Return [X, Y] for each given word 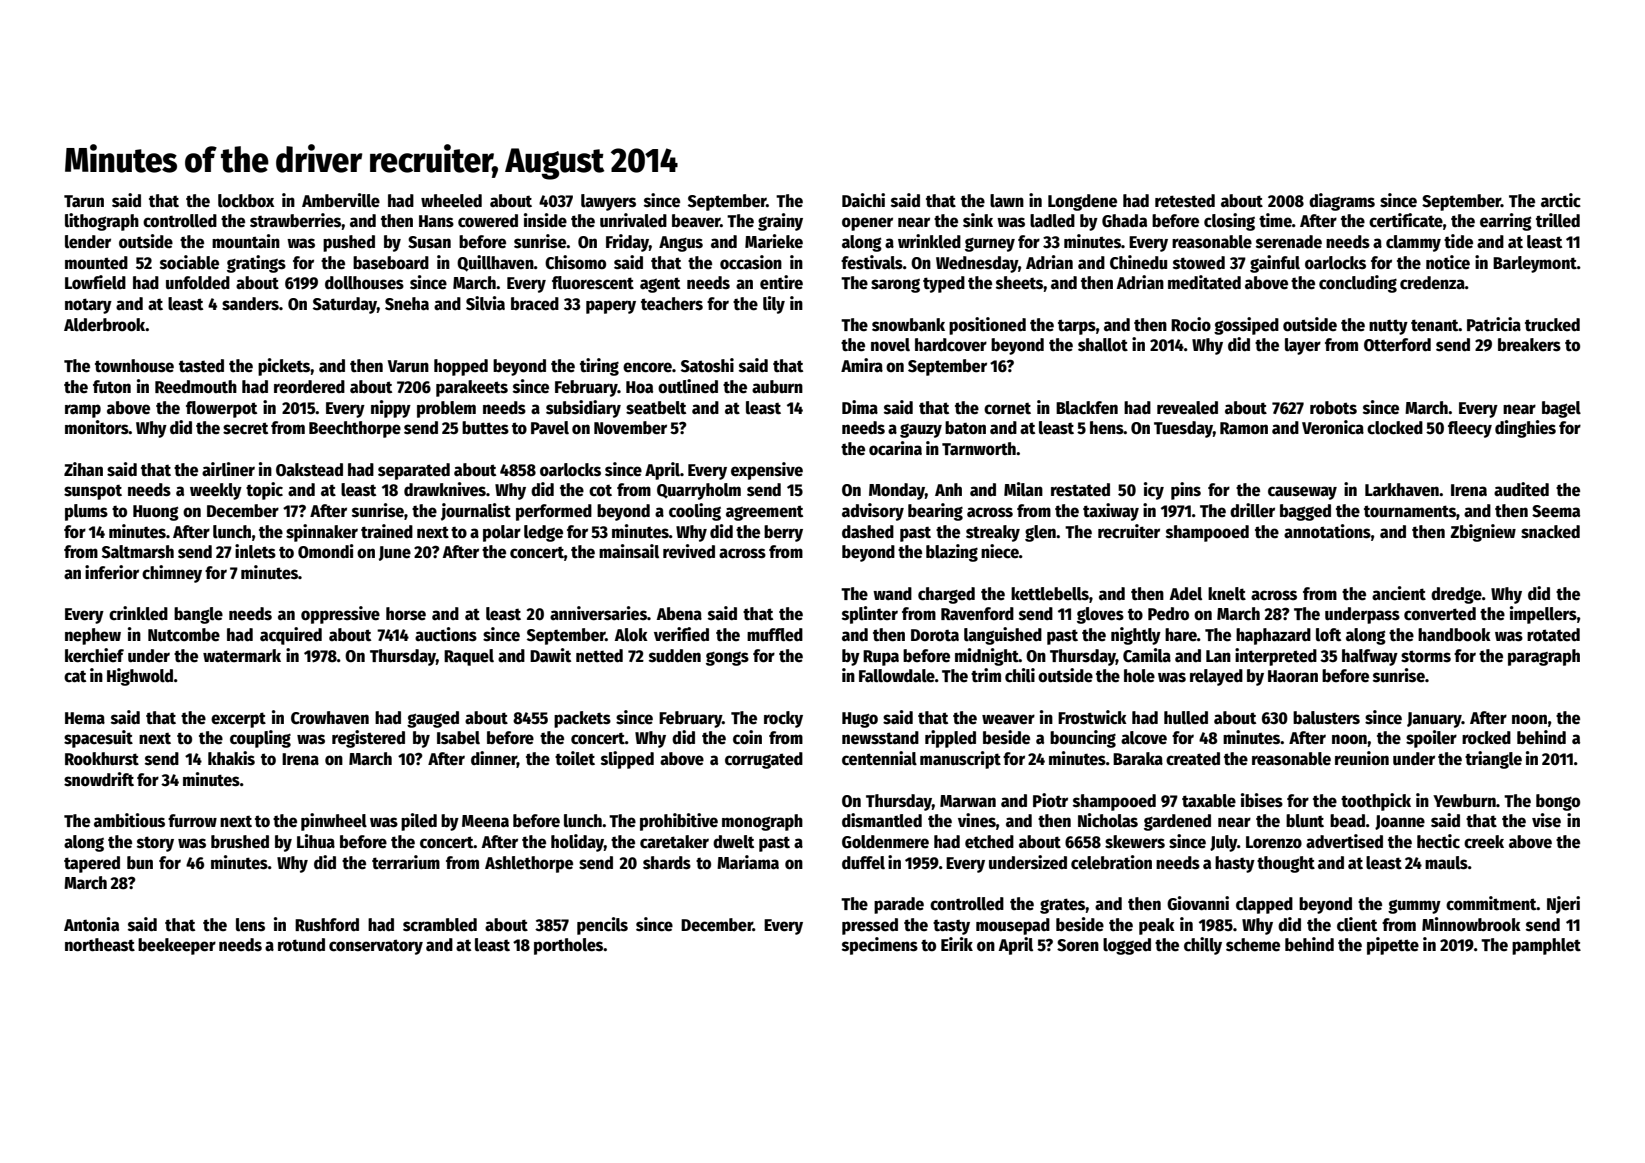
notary [88, 306]
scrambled [440, 925]
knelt [1227, 594]
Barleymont [1535, 264]
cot [600, 490]
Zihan [83, 469]
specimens [880, 946]
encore [647, 367]
